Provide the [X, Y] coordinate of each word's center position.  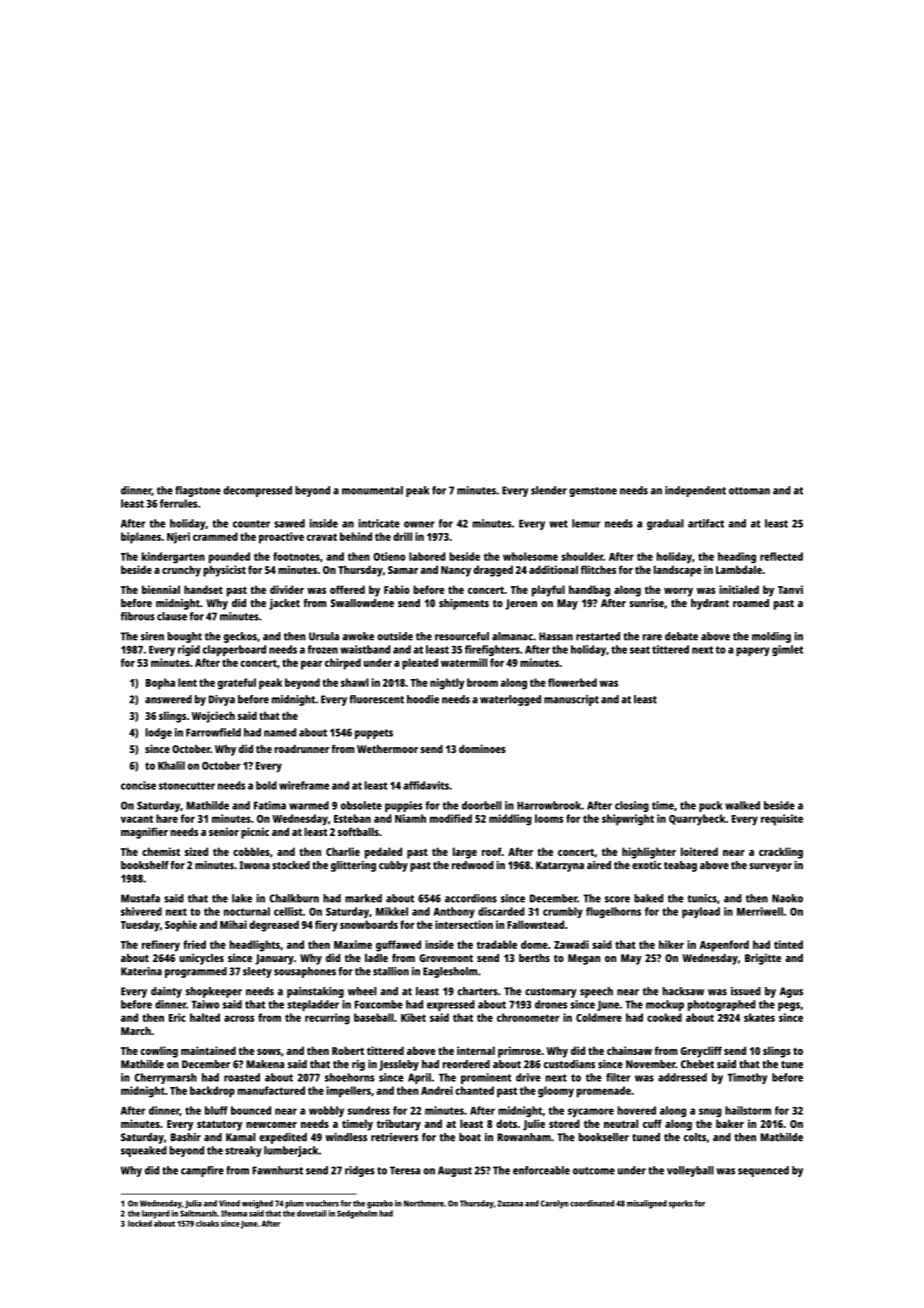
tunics [702, 898]
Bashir [186, 1137]
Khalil [171, 765]
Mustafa [140, 898]
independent [695, 491]
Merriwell [760, 911]
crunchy [181, 571]
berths [534, 958]
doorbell [482, 805]
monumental [372, 490]
